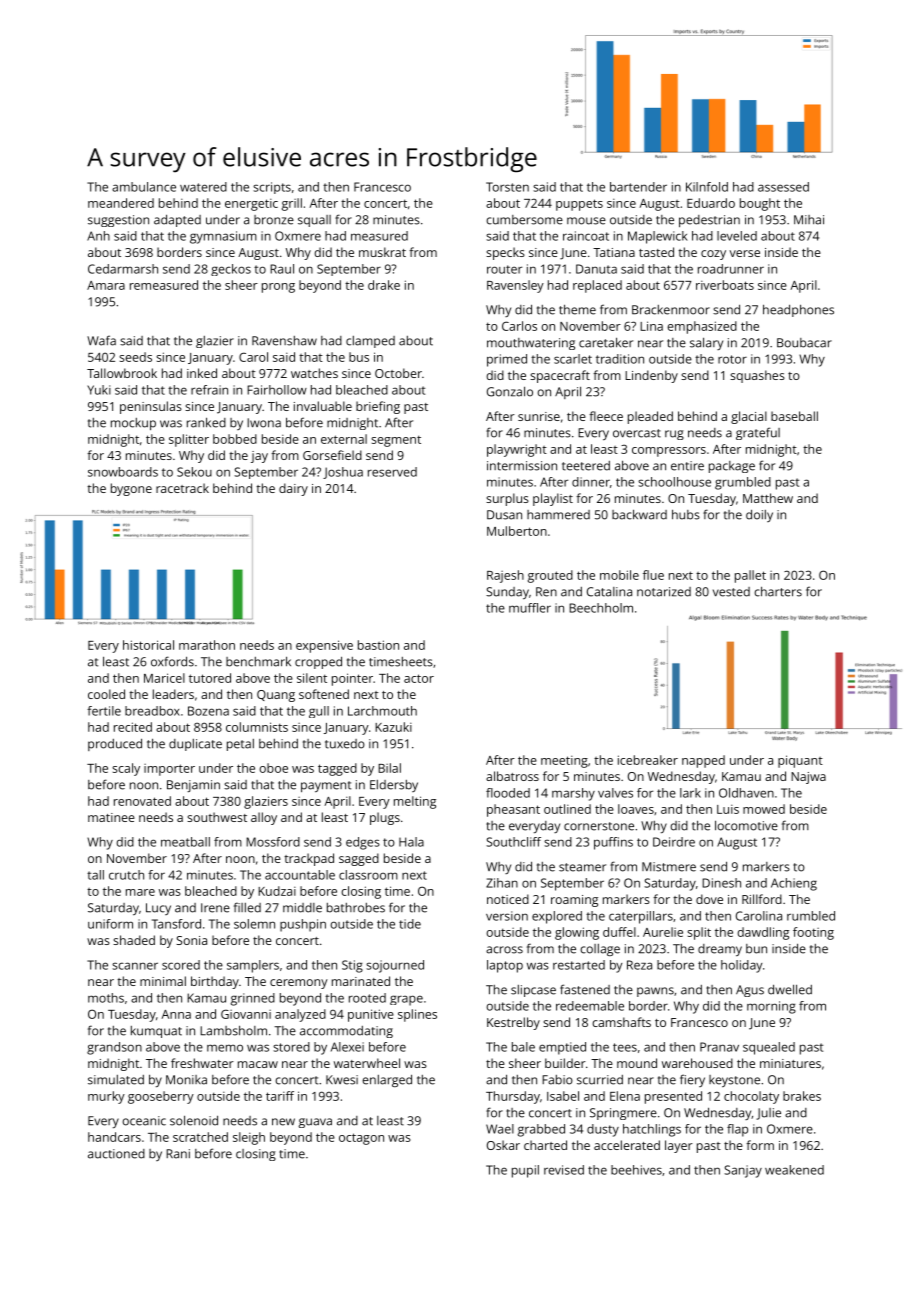 The width and height of the screenshot is (924, 1314). What do you see at coordinates (272, 188) in the screenshot?
I see `scripts` at bounding box center [272, 188].
